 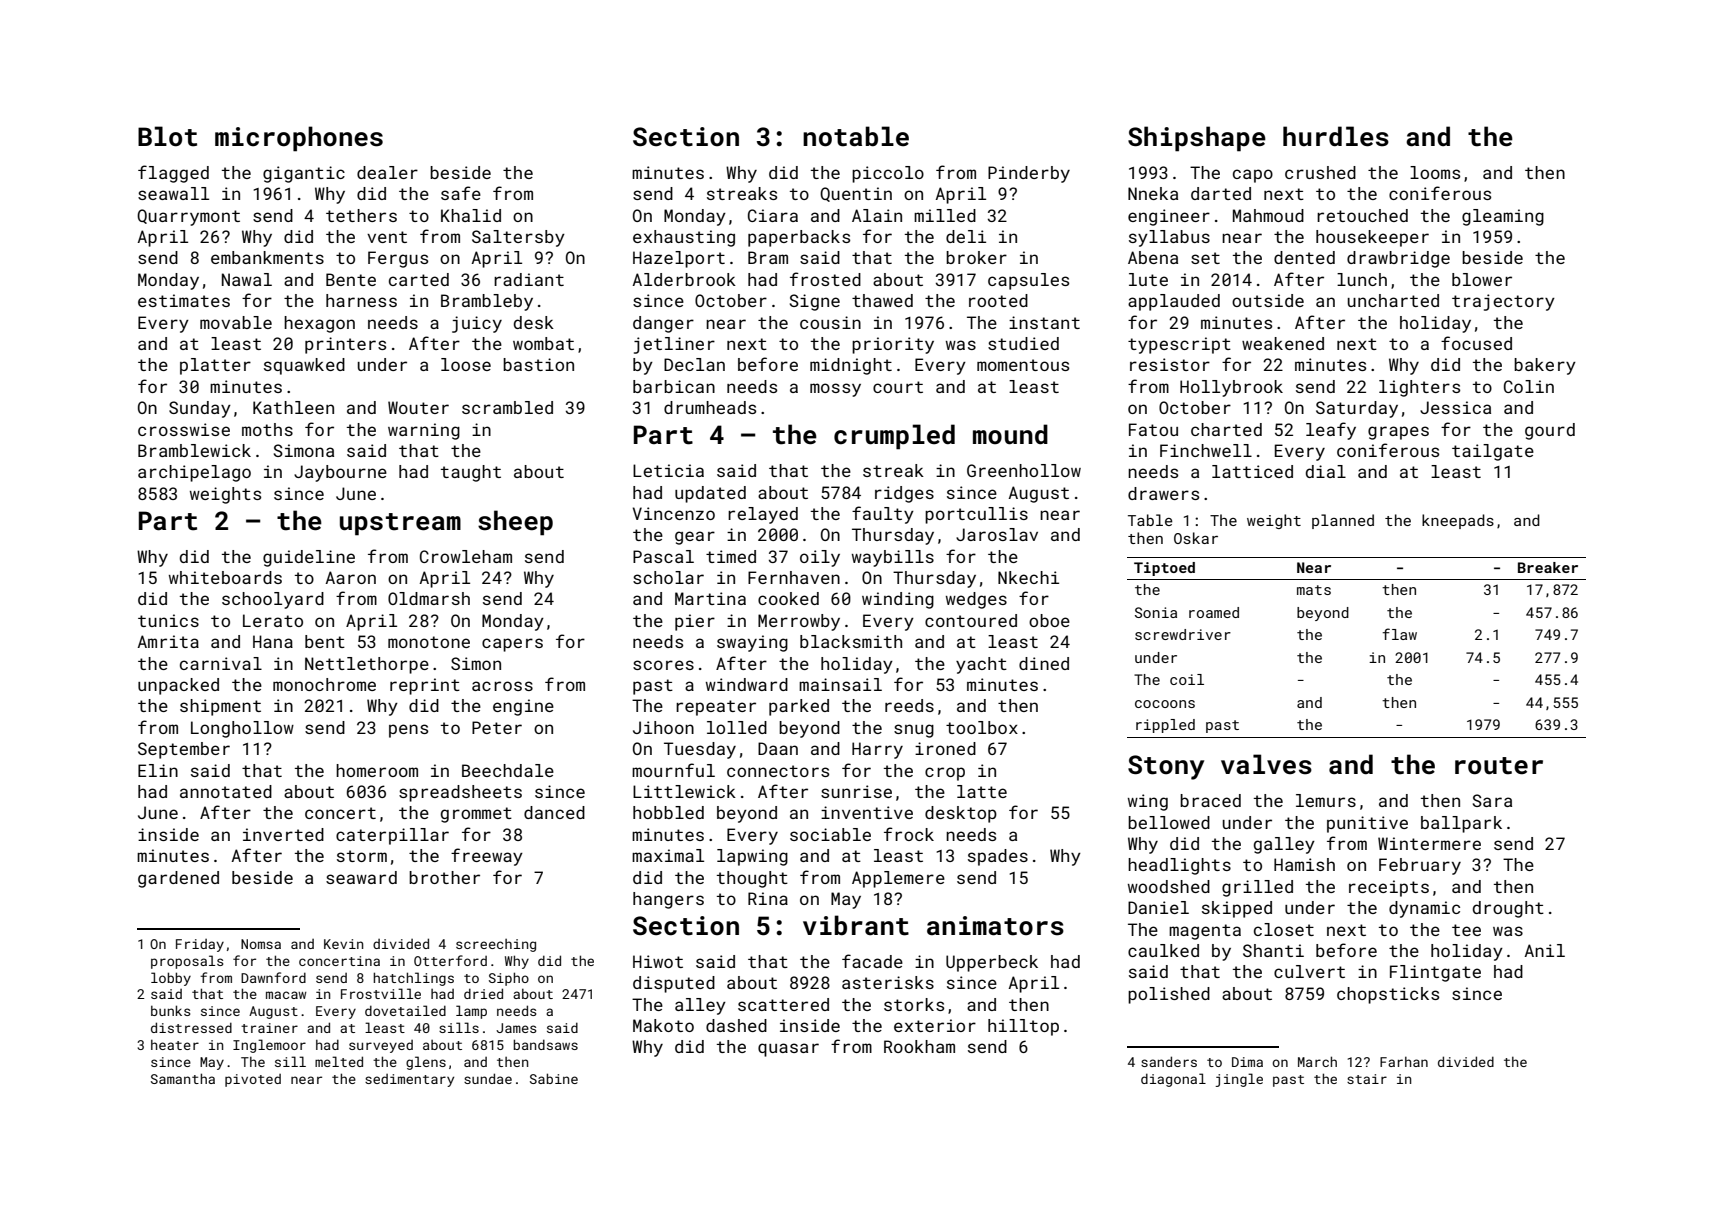 I want to click on Shipshape, so click(x=1197, y=139).
